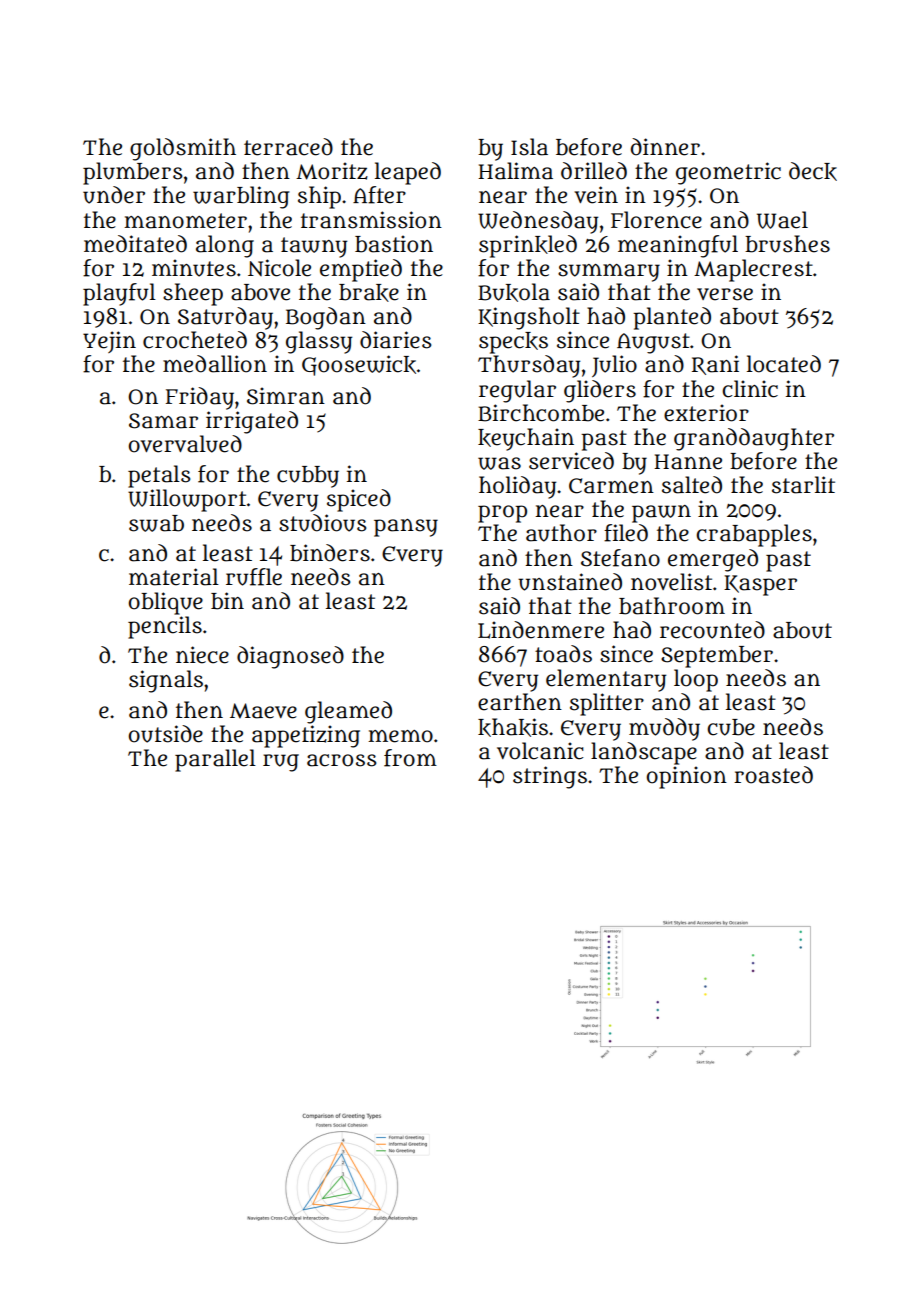  I want to click on parallel, so click(215, 760).
